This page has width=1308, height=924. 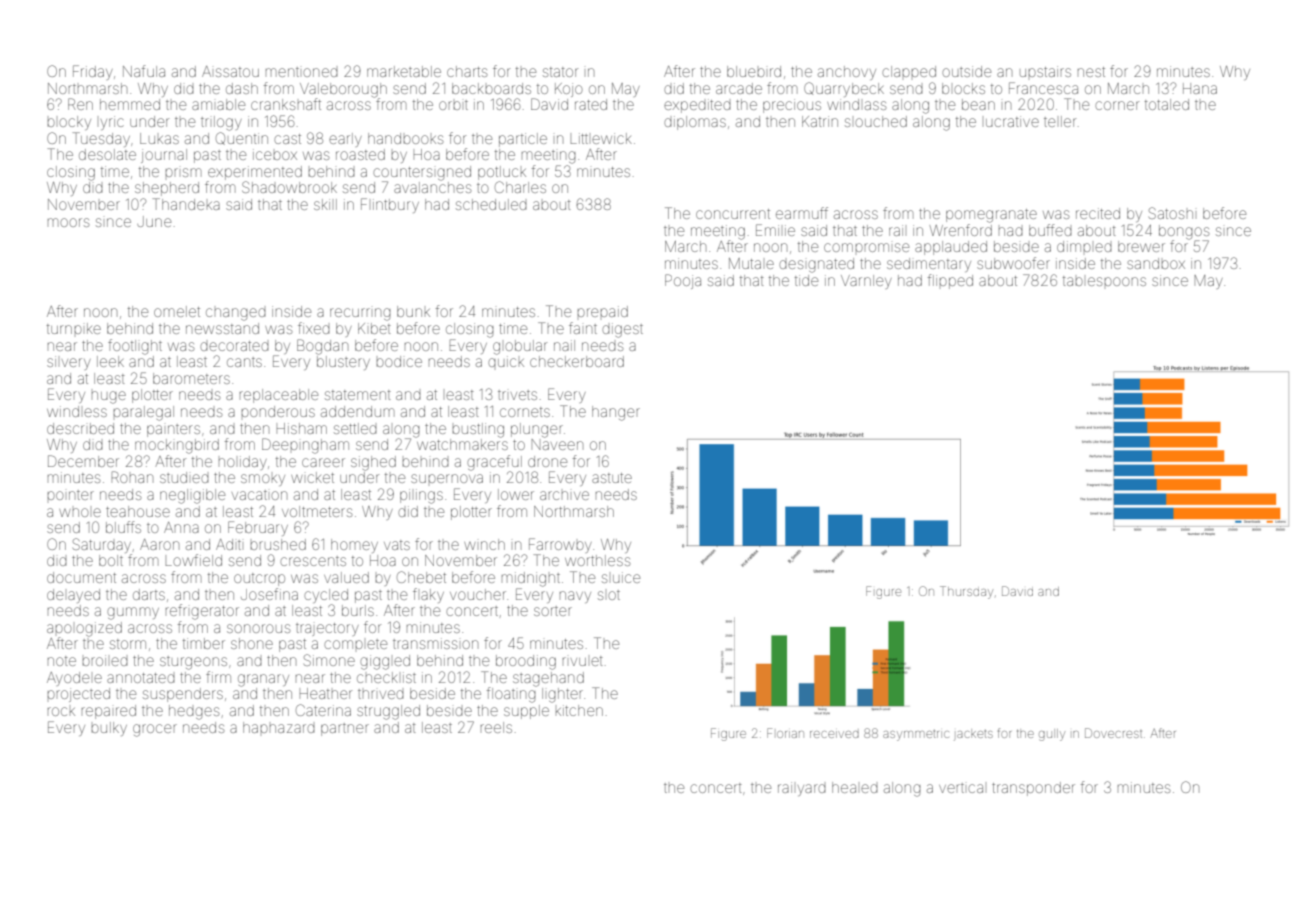 I want to click on bongos, so click(x=1184, y=232).
